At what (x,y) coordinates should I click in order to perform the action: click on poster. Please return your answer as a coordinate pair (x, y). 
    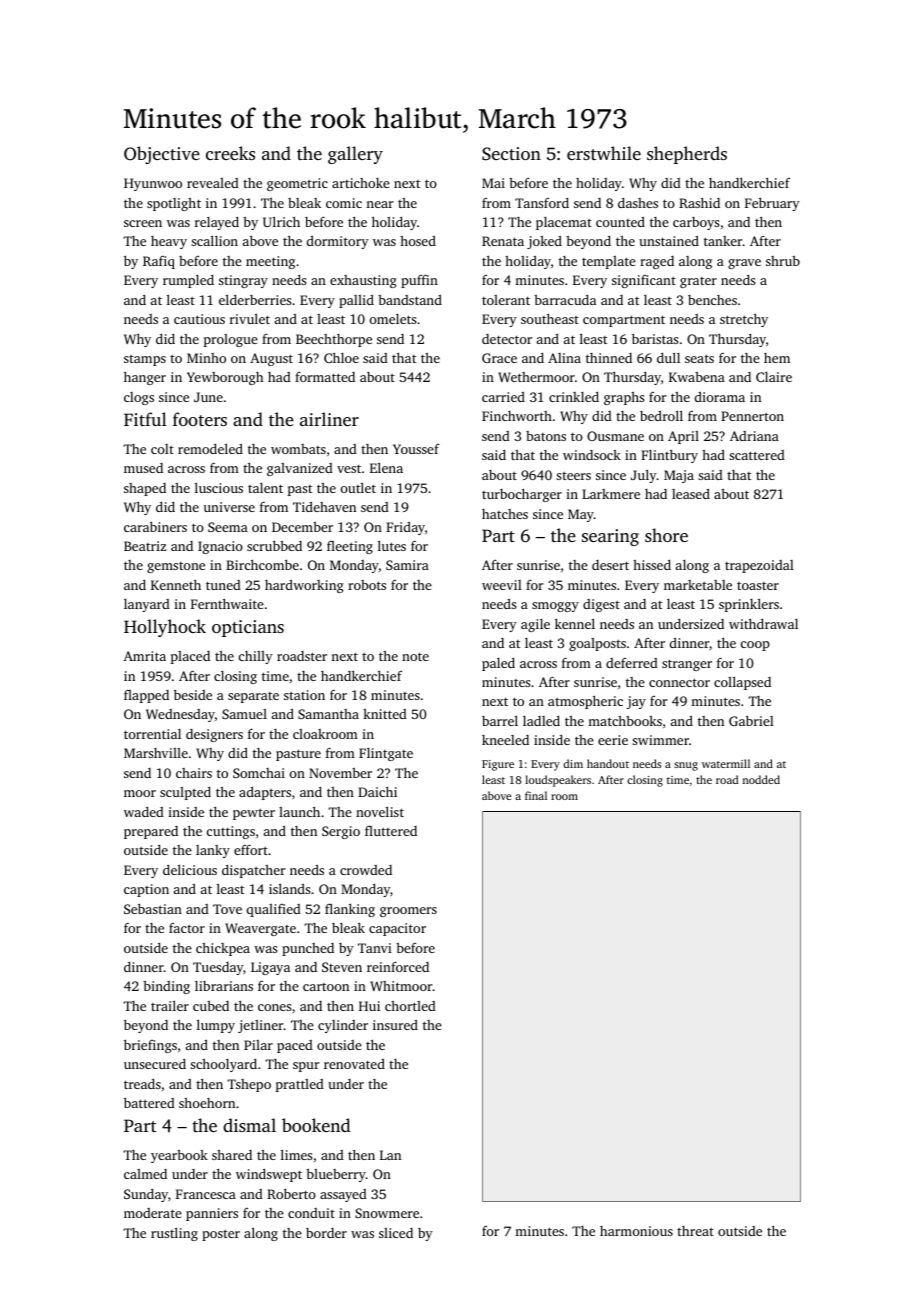
    Looking at the image, I should click on (221, 1235).
